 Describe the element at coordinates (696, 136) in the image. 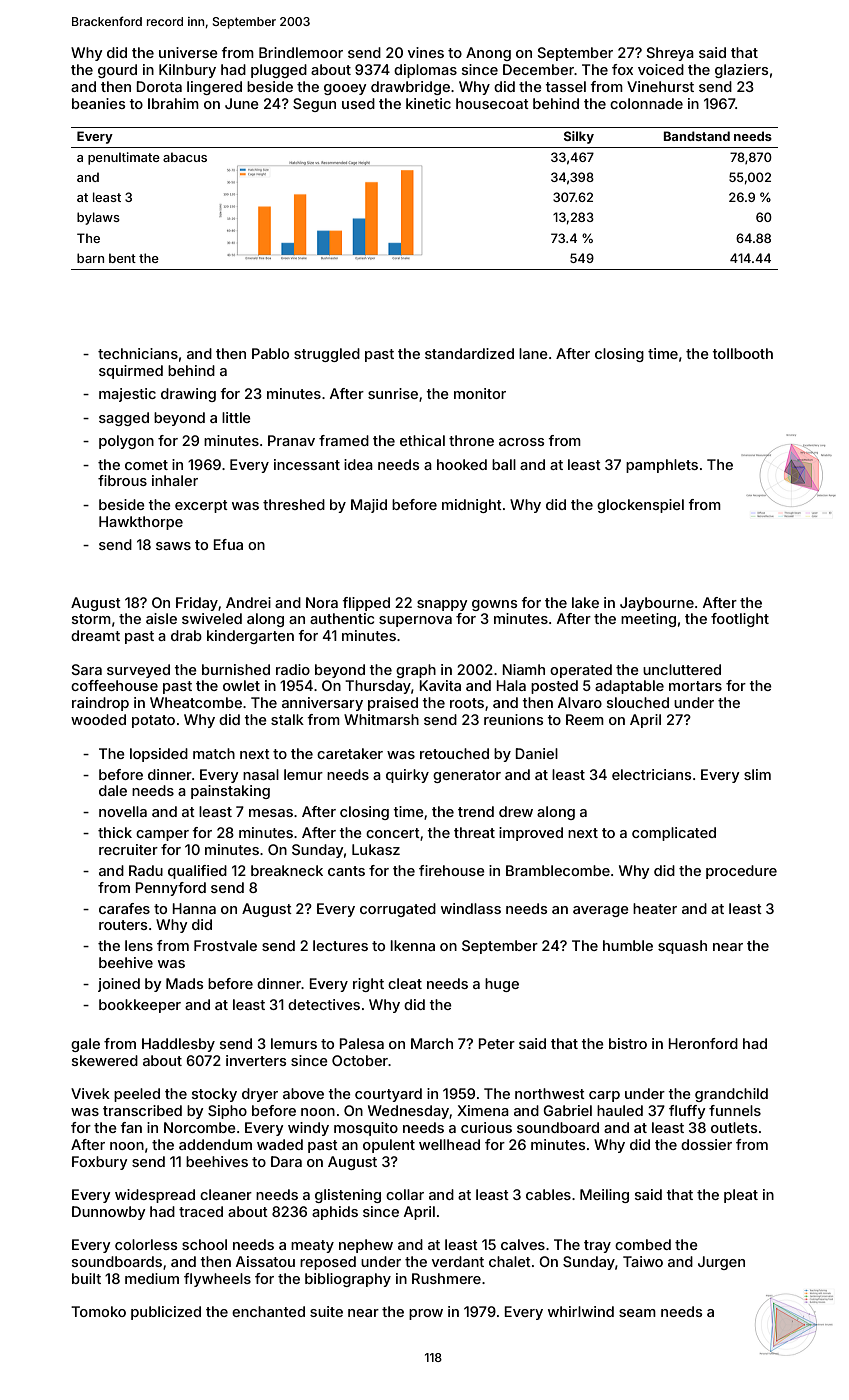

I see `Bandstand` at that location.
